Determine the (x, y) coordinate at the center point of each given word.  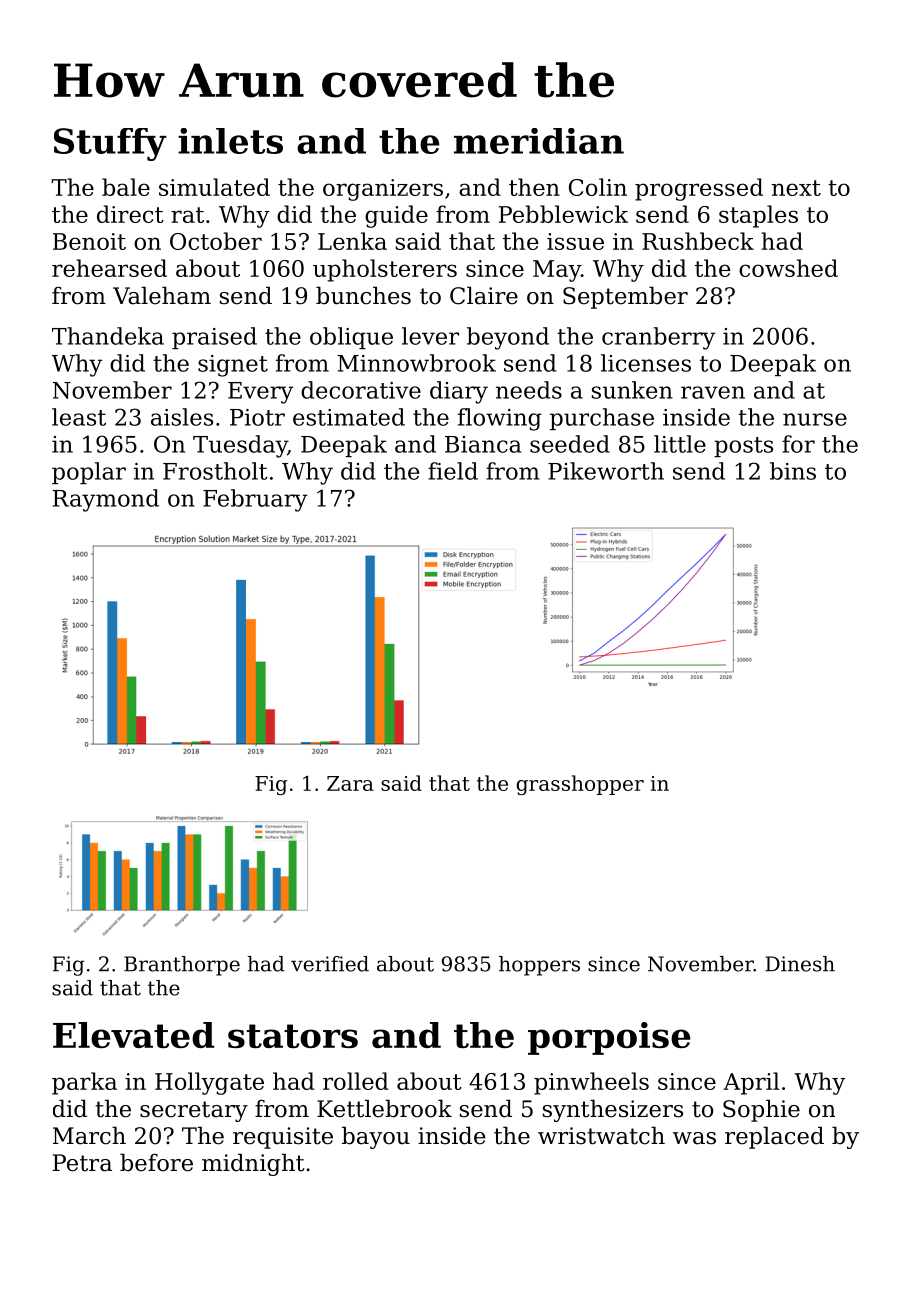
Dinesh (800, 964)
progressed (699, 189)
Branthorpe (182, 966)
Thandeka (108, 336)
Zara (350, 783)
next (796, 188)
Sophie (761, 1110)
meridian (539, 141)
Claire (484, 295)
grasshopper (580, 785)
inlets (230, 141)
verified (330, 964)
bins (793, 471)
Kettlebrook (384, 1108)
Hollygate (209, 1083)
